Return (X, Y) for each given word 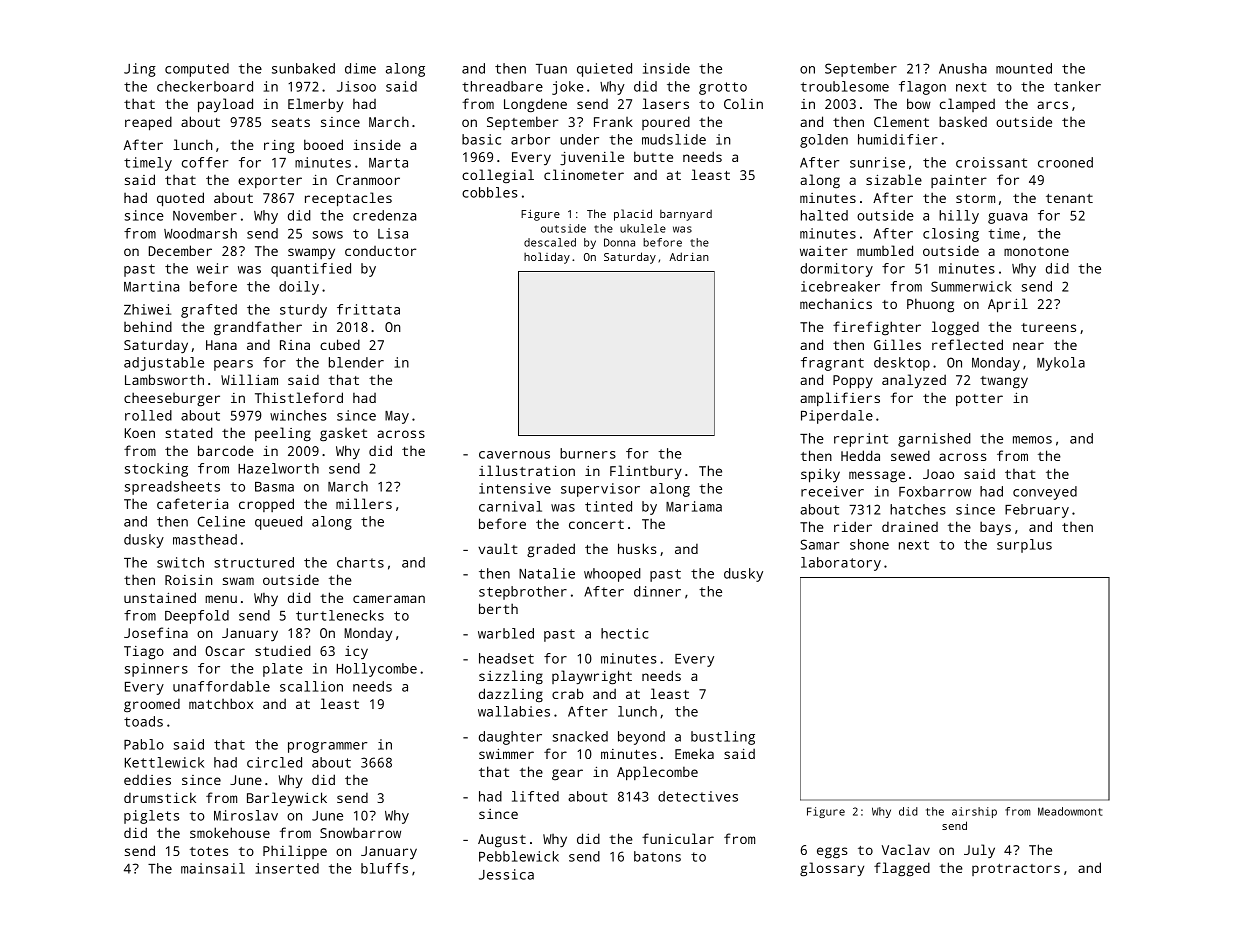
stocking (156, 470)
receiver (832, 491)
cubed (340, 344)
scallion (311, 686)
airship (974, 812)
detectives (698, 796)
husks (637, 548)
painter (959, 181)
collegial (498, 176)
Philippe (295, 852)
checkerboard (205, 86)
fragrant (832, 364)
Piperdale (837, 417)
